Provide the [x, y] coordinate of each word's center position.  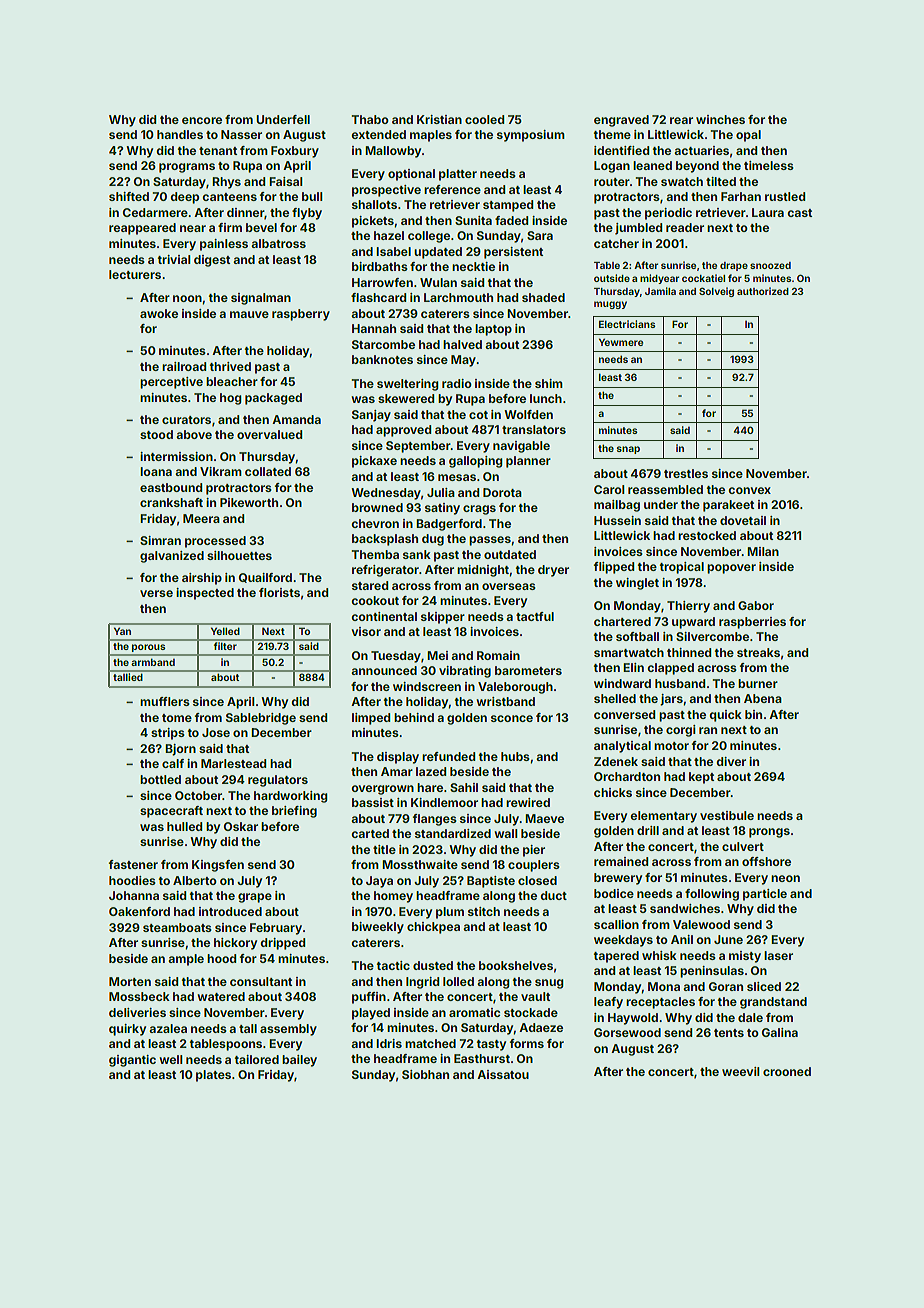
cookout [375, 600]
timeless [769, 165]
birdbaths [380, 266]
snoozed [770, 265]
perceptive [171, 383]
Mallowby [393, 152]
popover [731, 569]
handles [180, 134]
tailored [257, 1059]
